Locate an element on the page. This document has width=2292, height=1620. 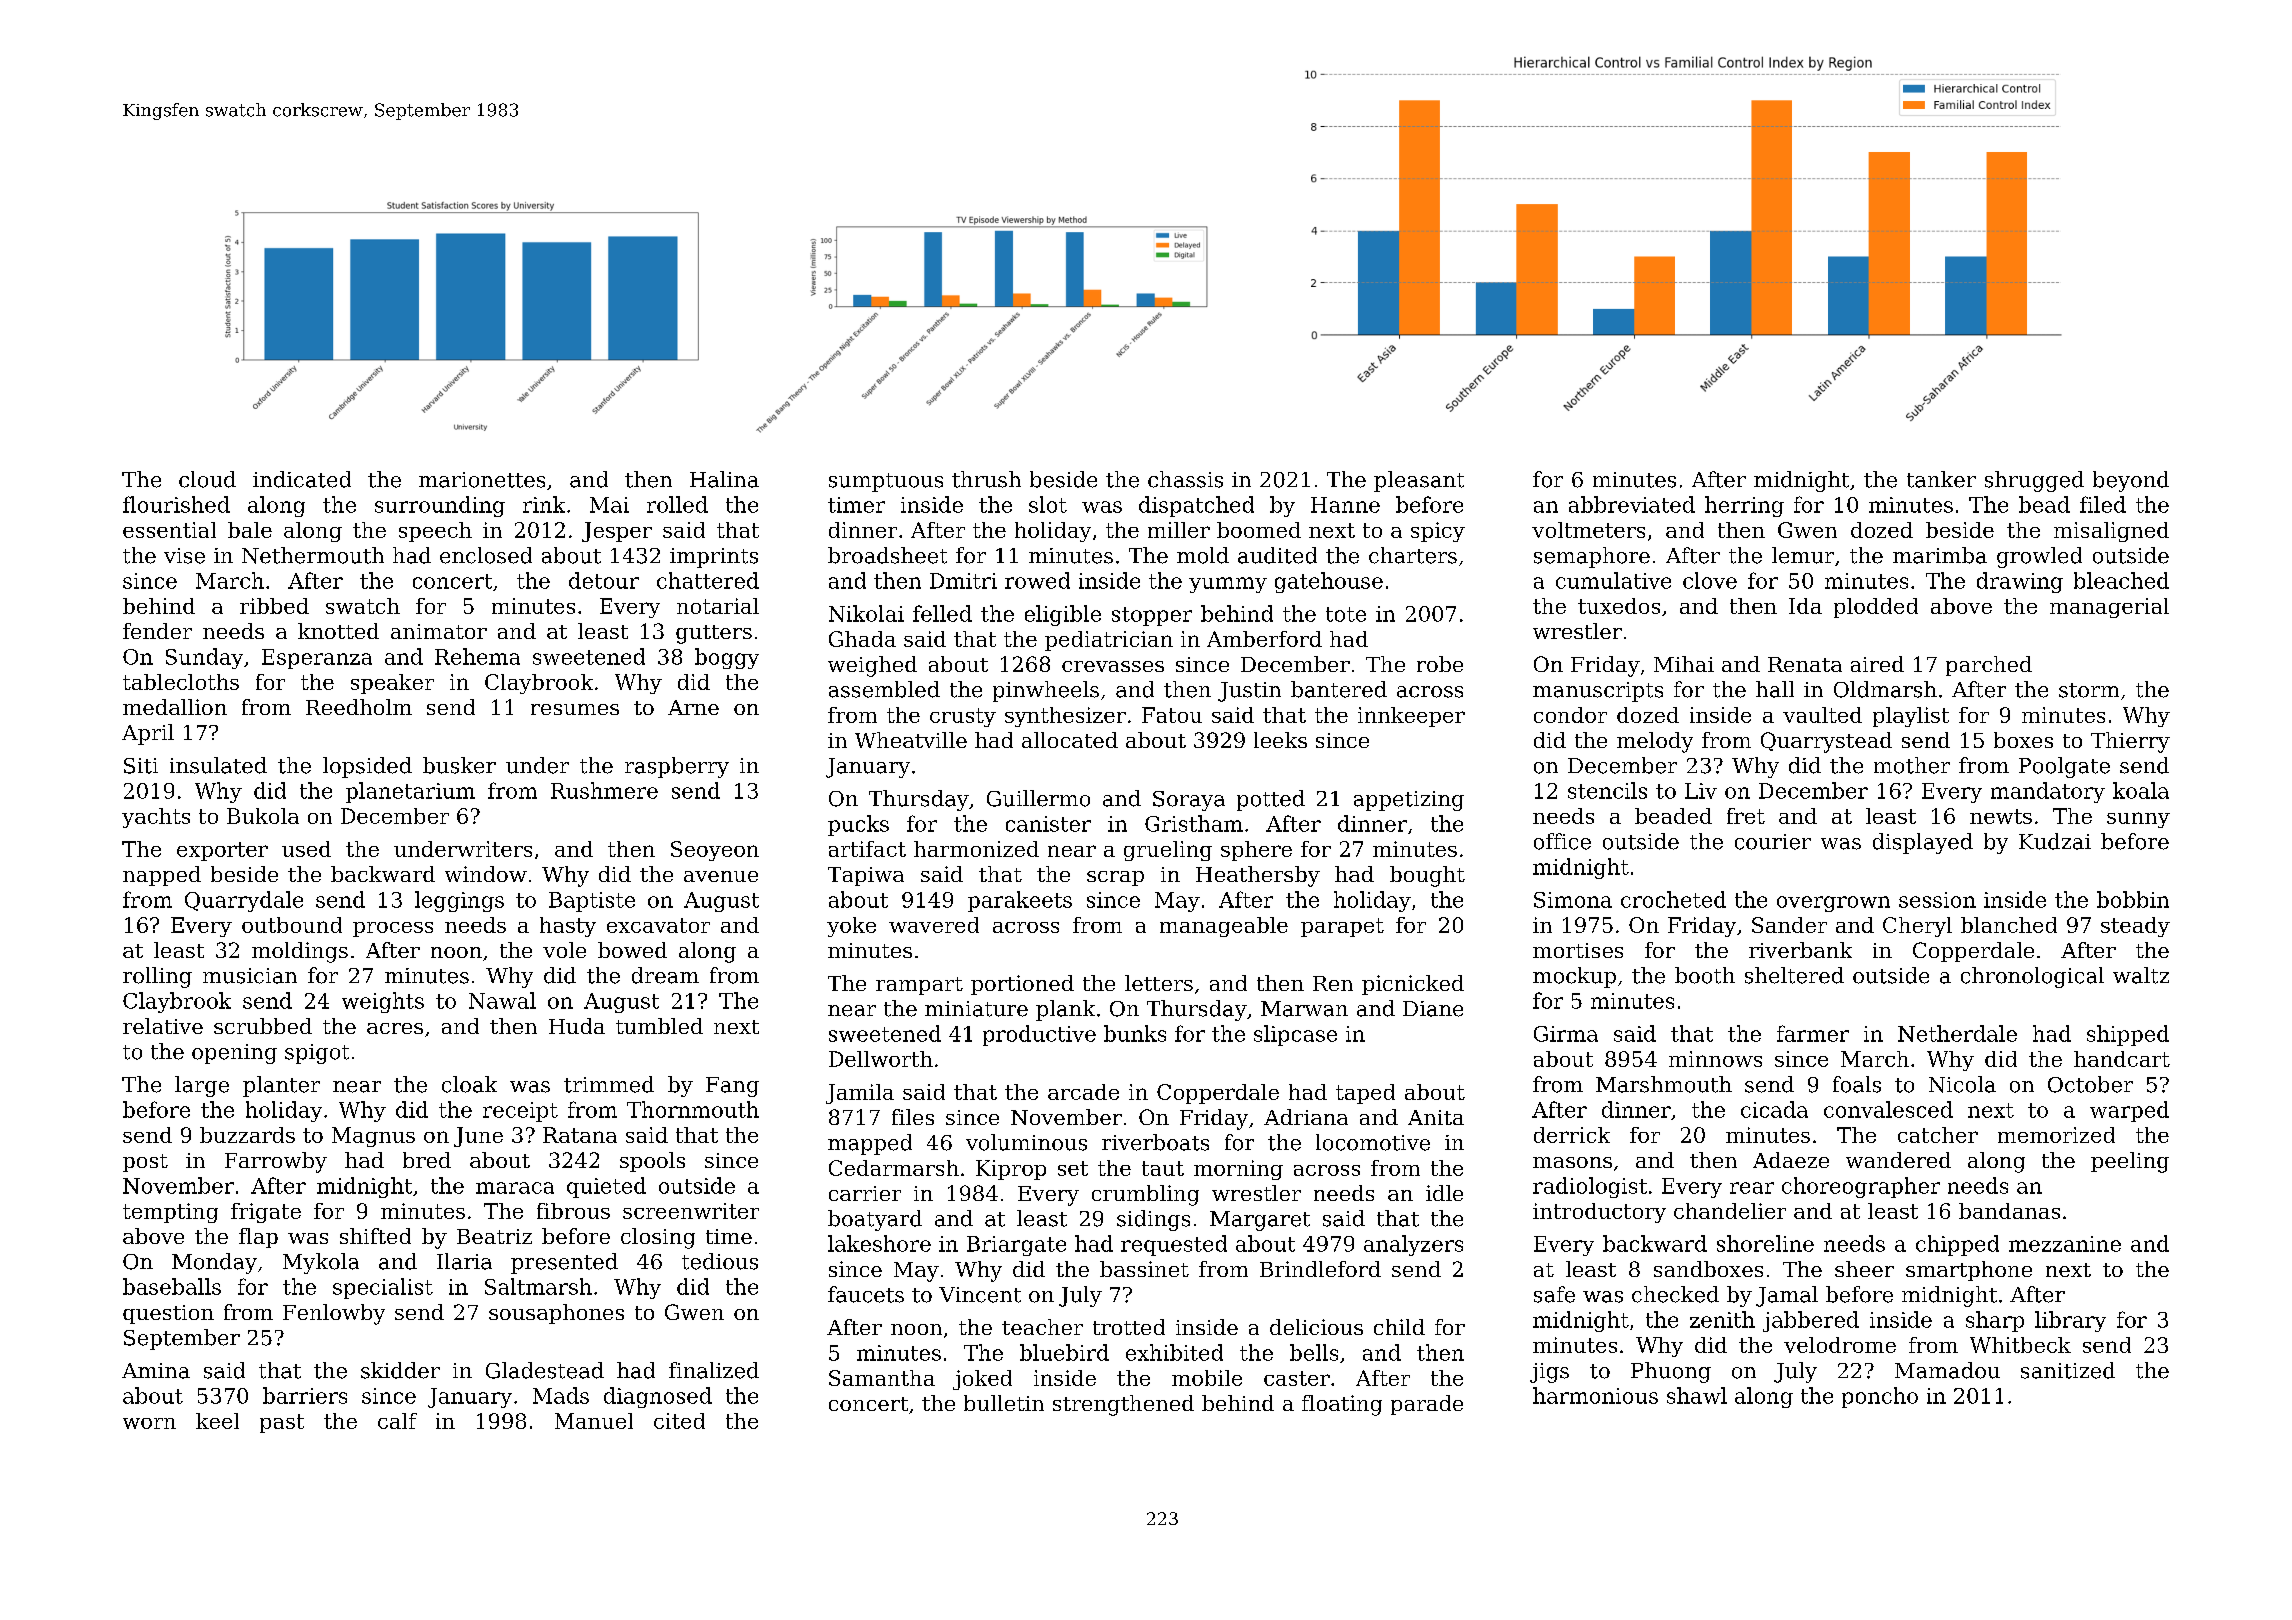
sharp is located at coordinates (1995, 1321).
